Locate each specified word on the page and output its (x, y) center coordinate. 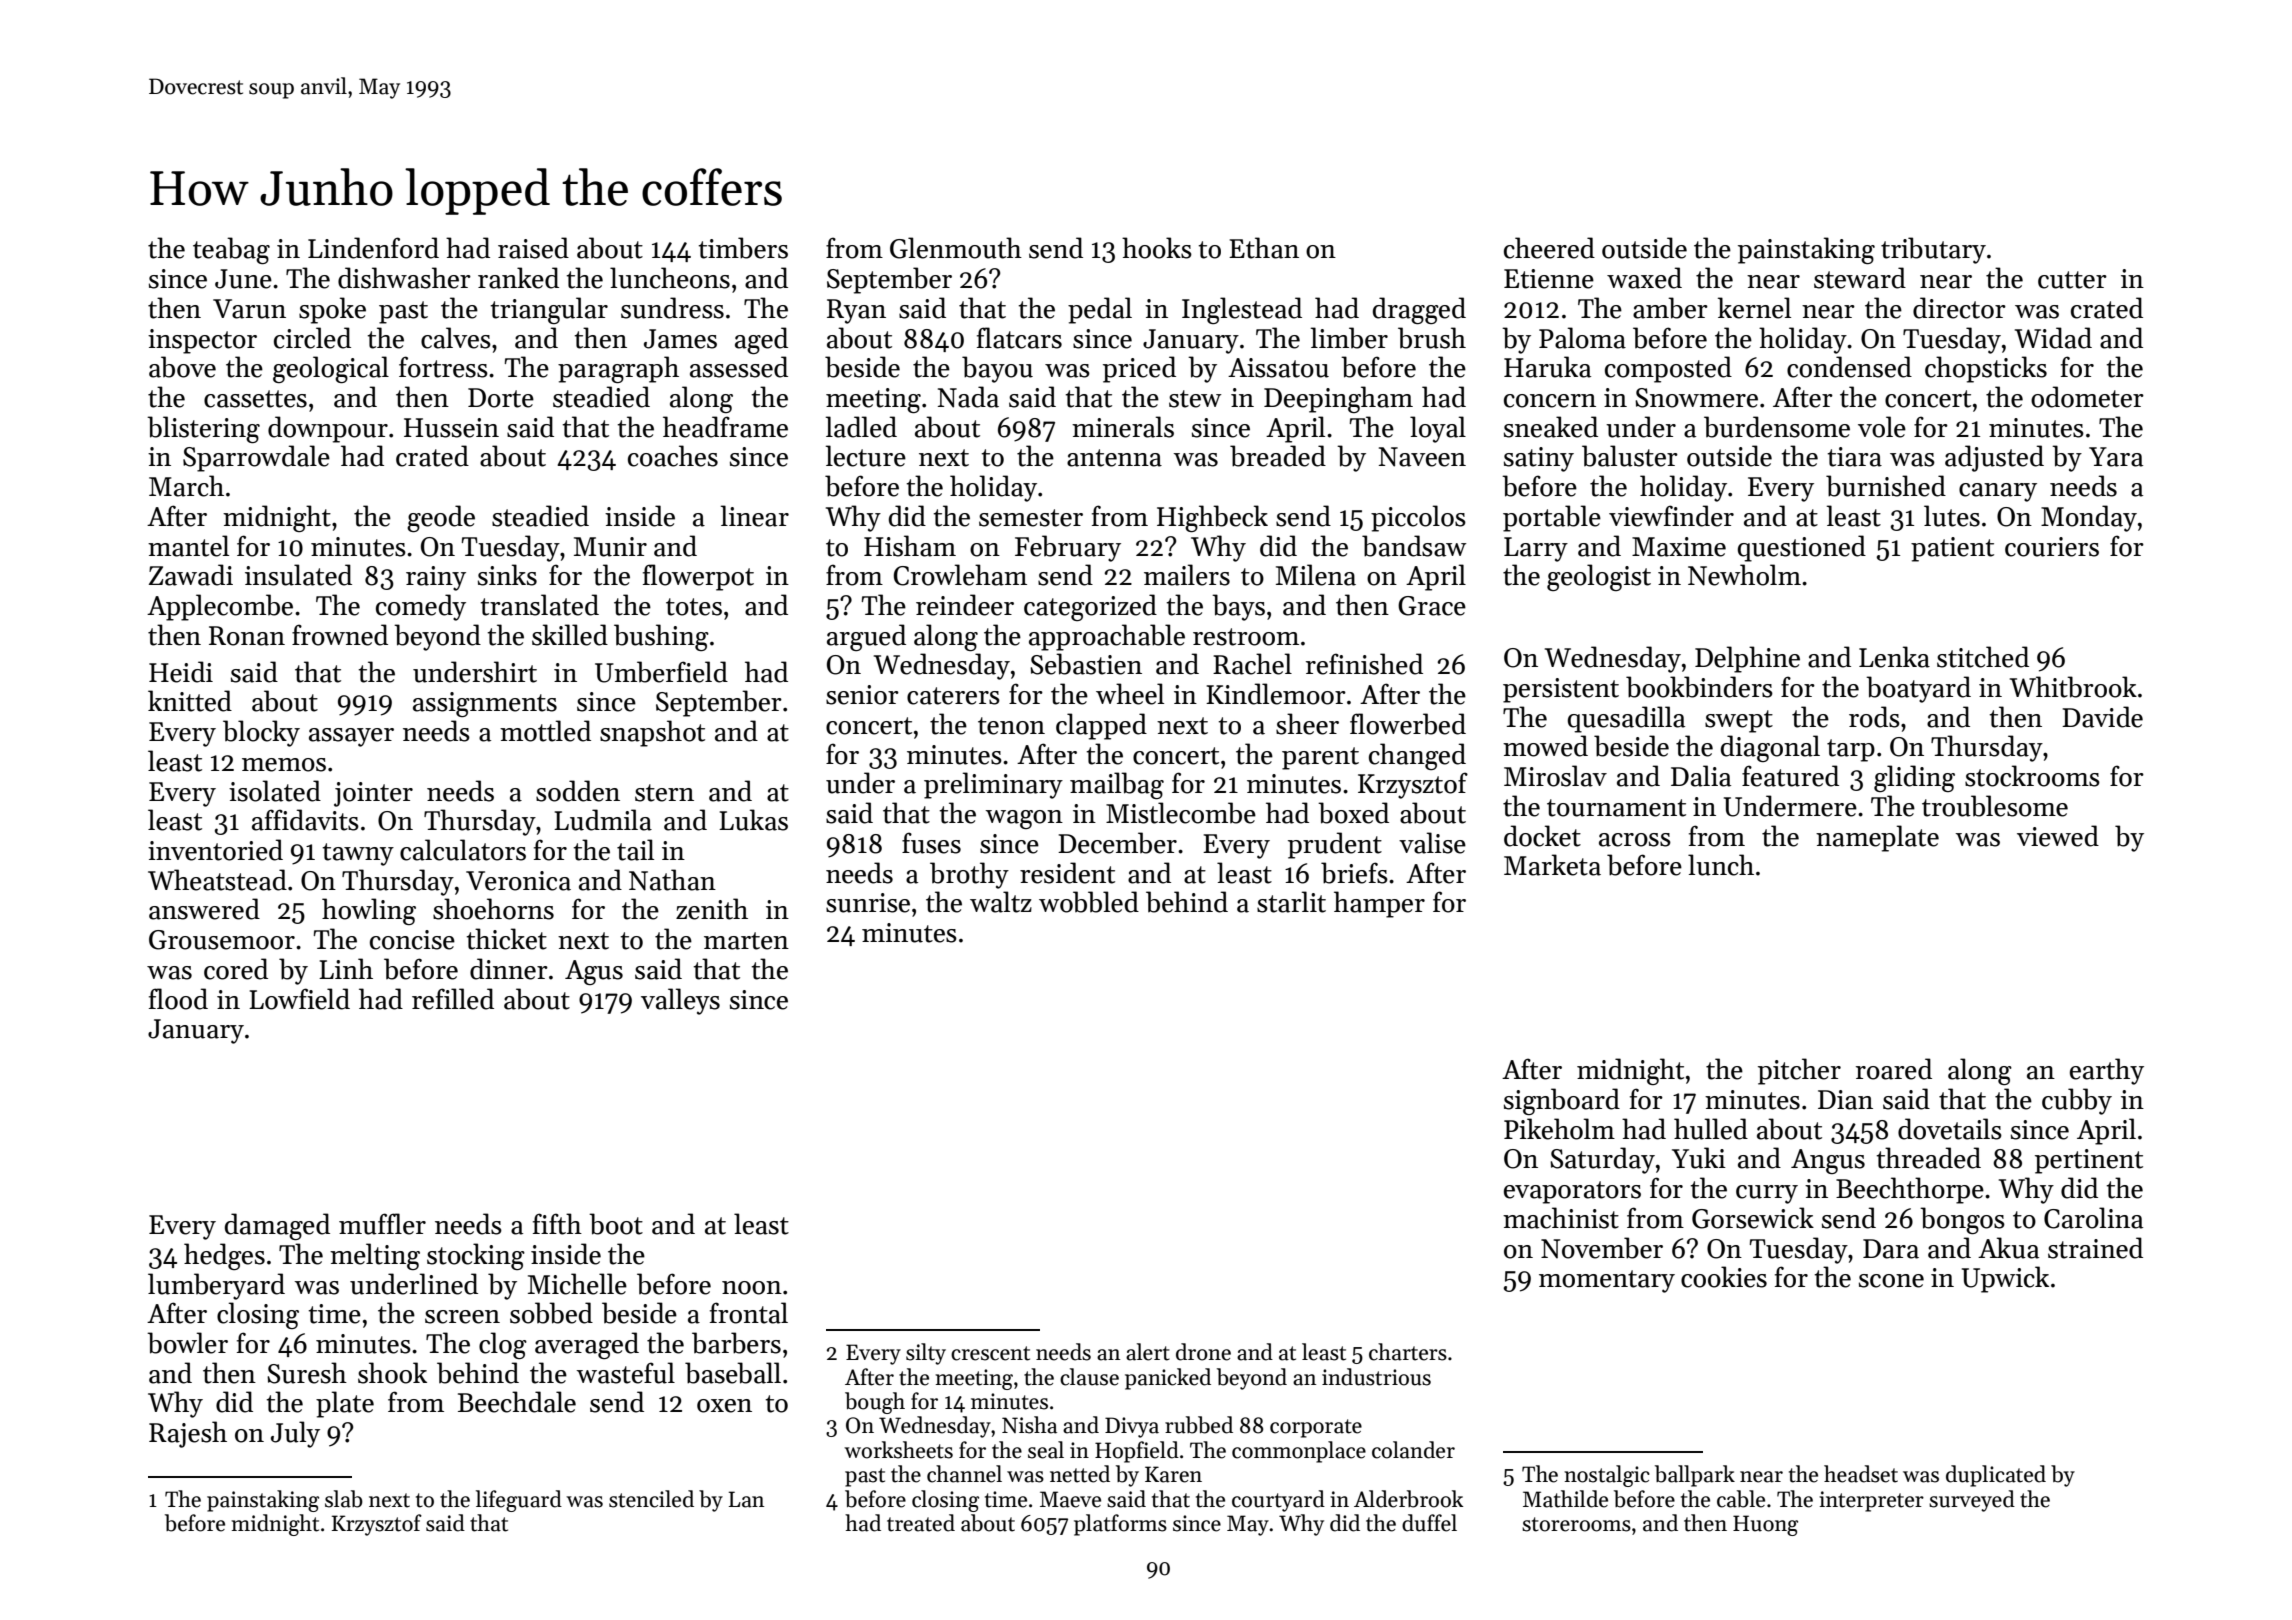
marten (746, 941)
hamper (1379, 904)
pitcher (1799, 1071)
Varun (249, 309)
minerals (1123, 427)
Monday (2089, 518)
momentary (1607, 1281)
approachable (1107, 637)
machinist (1561, 1218)
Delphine (1747, 659)
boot (616, 1224)
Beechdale (517, 1402)
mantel (188, 546)
